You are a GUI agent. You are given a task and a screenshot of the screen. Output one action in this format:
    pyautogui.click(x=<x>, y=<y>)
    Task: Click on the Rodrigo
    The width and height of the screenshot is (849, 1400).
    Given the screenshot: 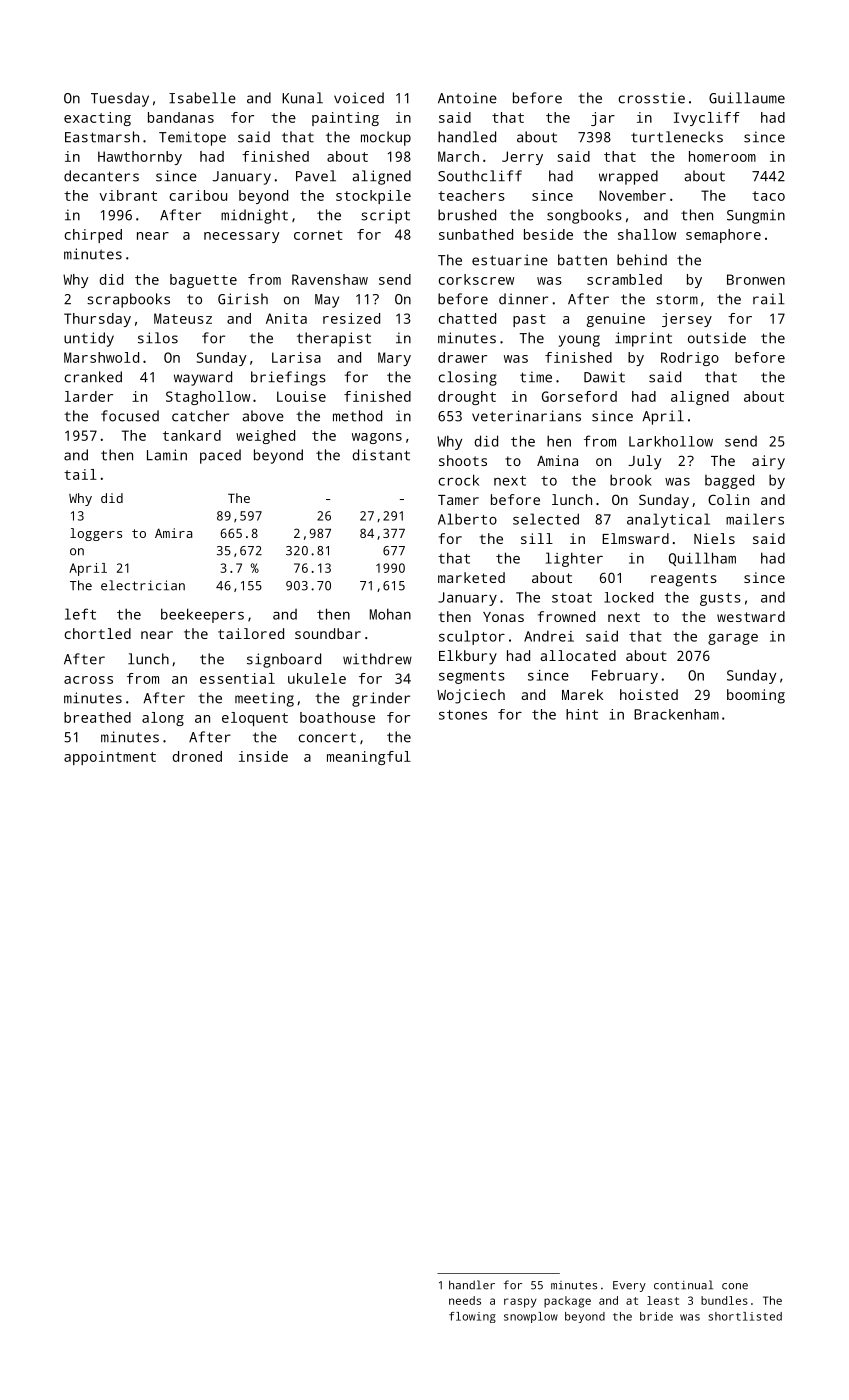 What is the action you would take?
    pyautogui.click(x=690, y=359)
